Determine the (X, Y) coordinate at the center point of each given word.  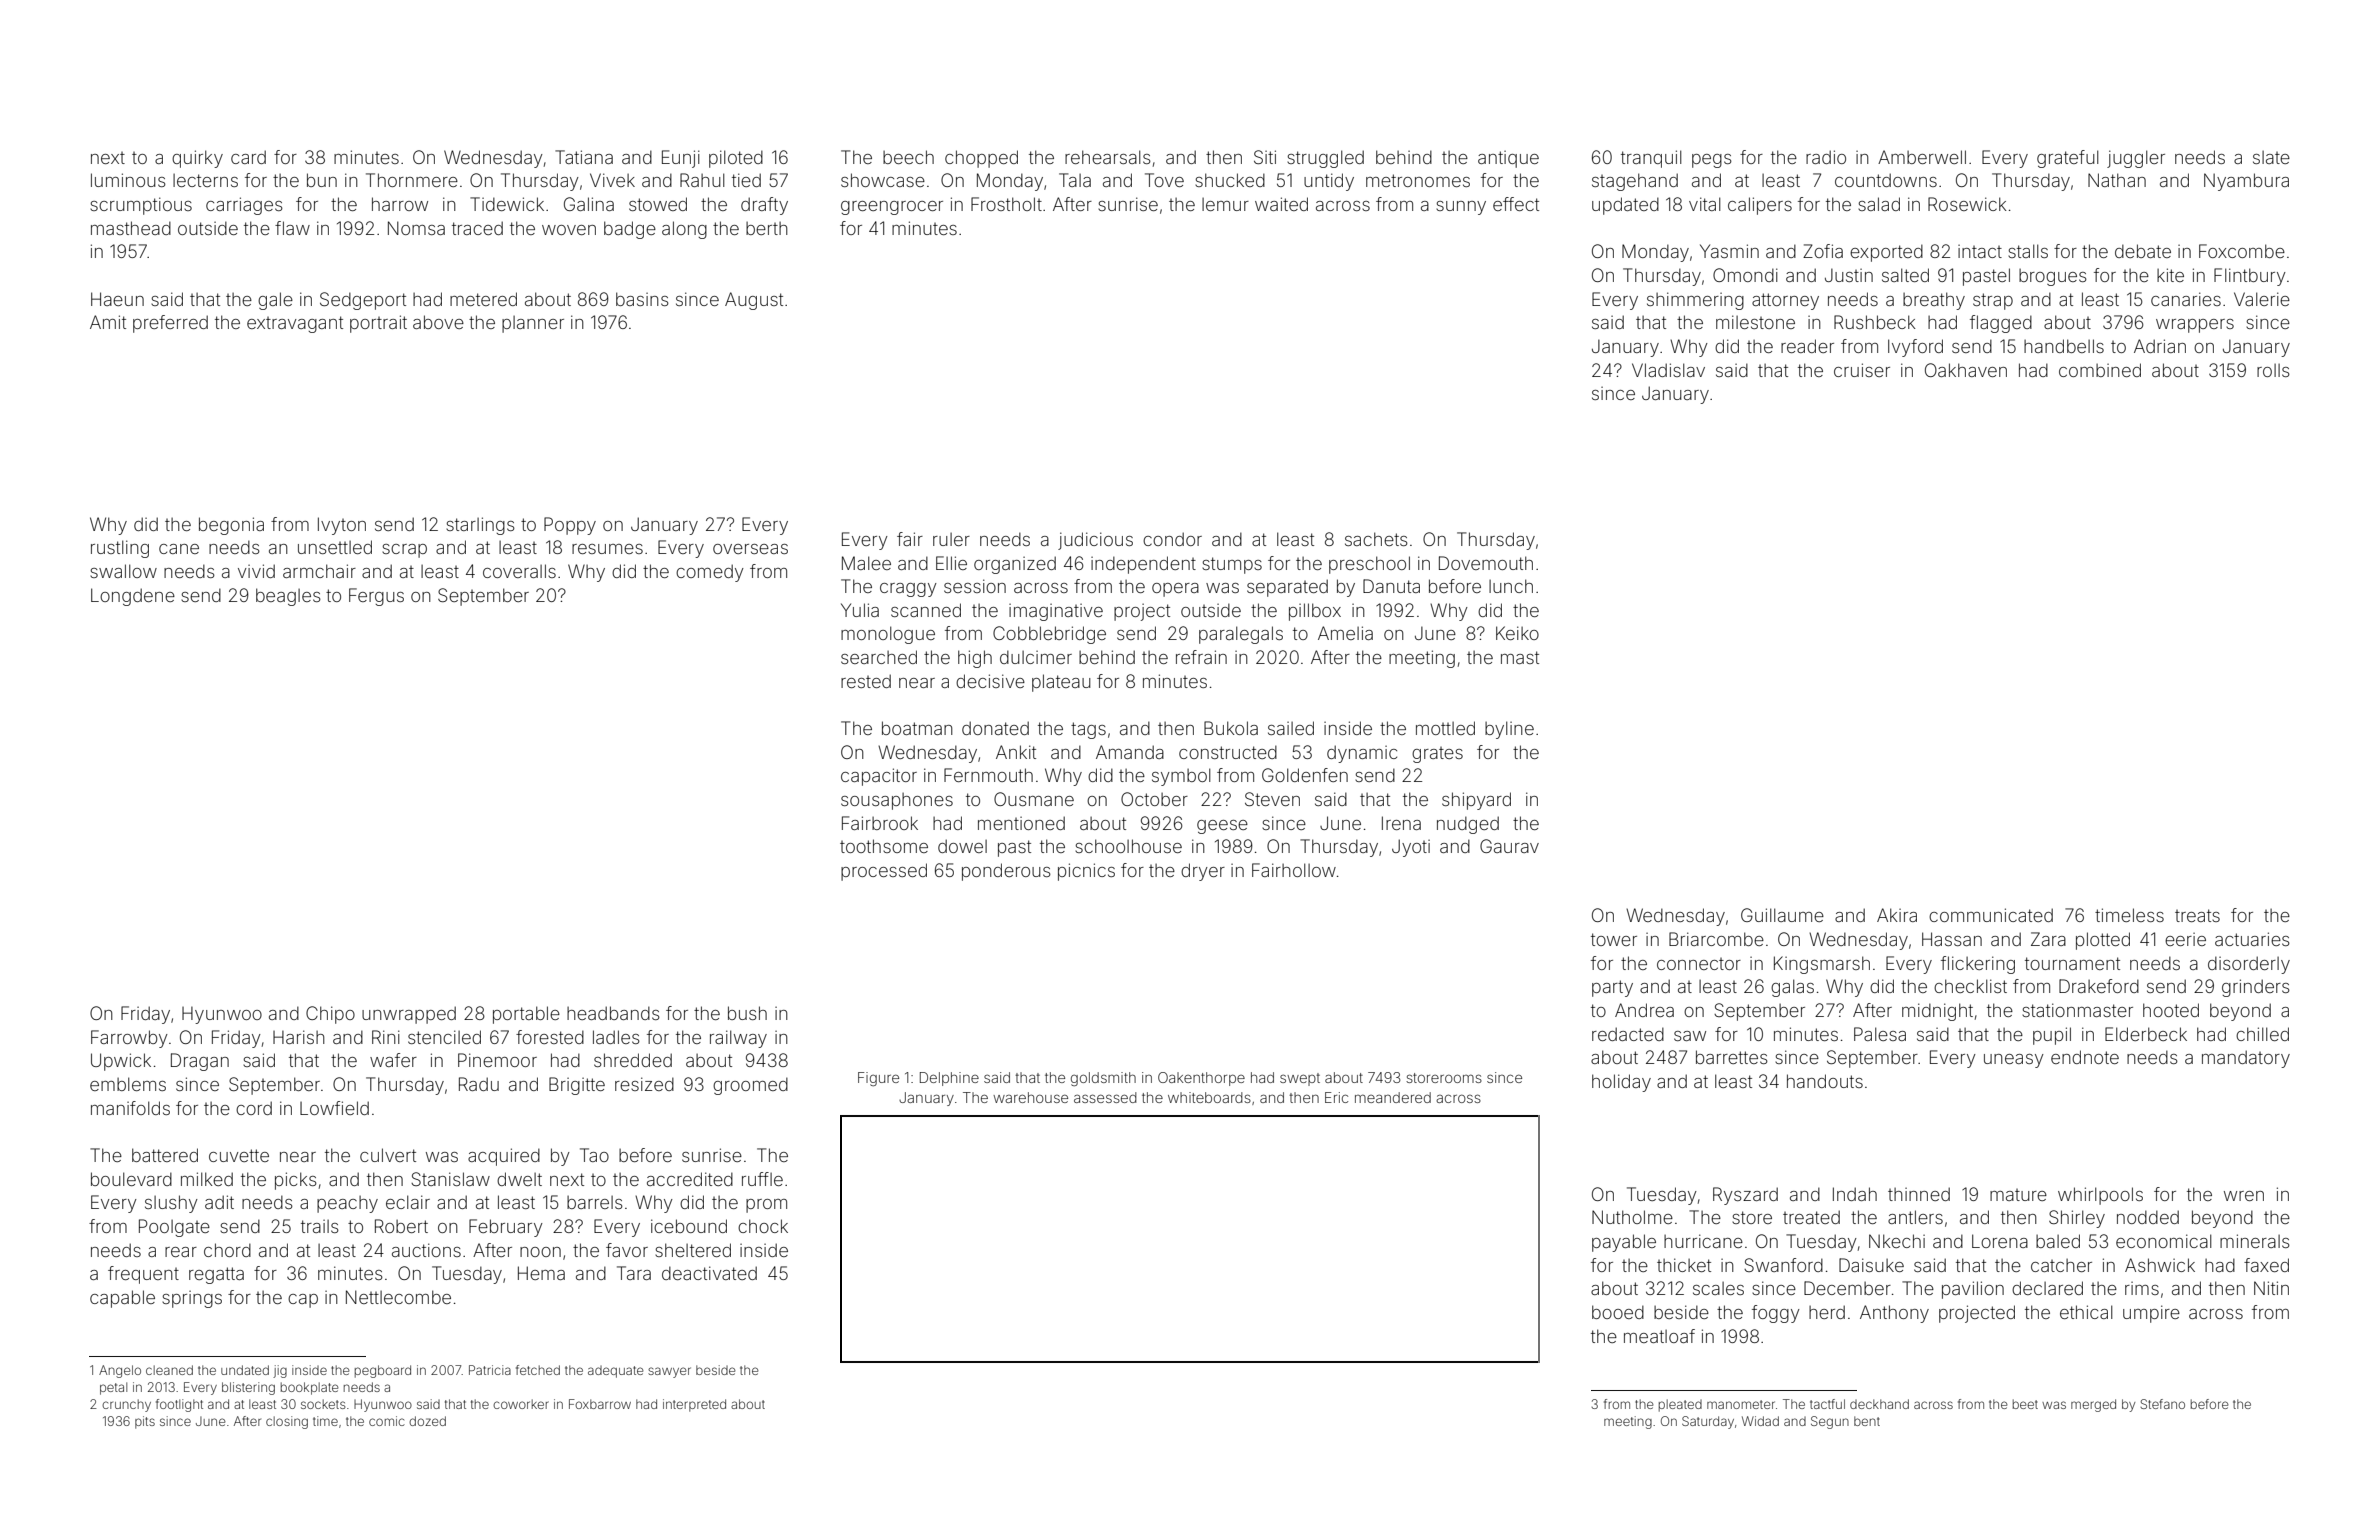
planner (533, 324)
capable (122, 1299)
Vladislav (1668, 370)
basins (642, 299)
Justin (1849, 275)
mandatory (2246, 1059)
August (754, 301)
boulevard (131, 1179)
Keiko (1517, 633)
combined (2100, 370)
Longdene (133, 597)
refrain (1201, 657)
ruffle (762, 1179)
